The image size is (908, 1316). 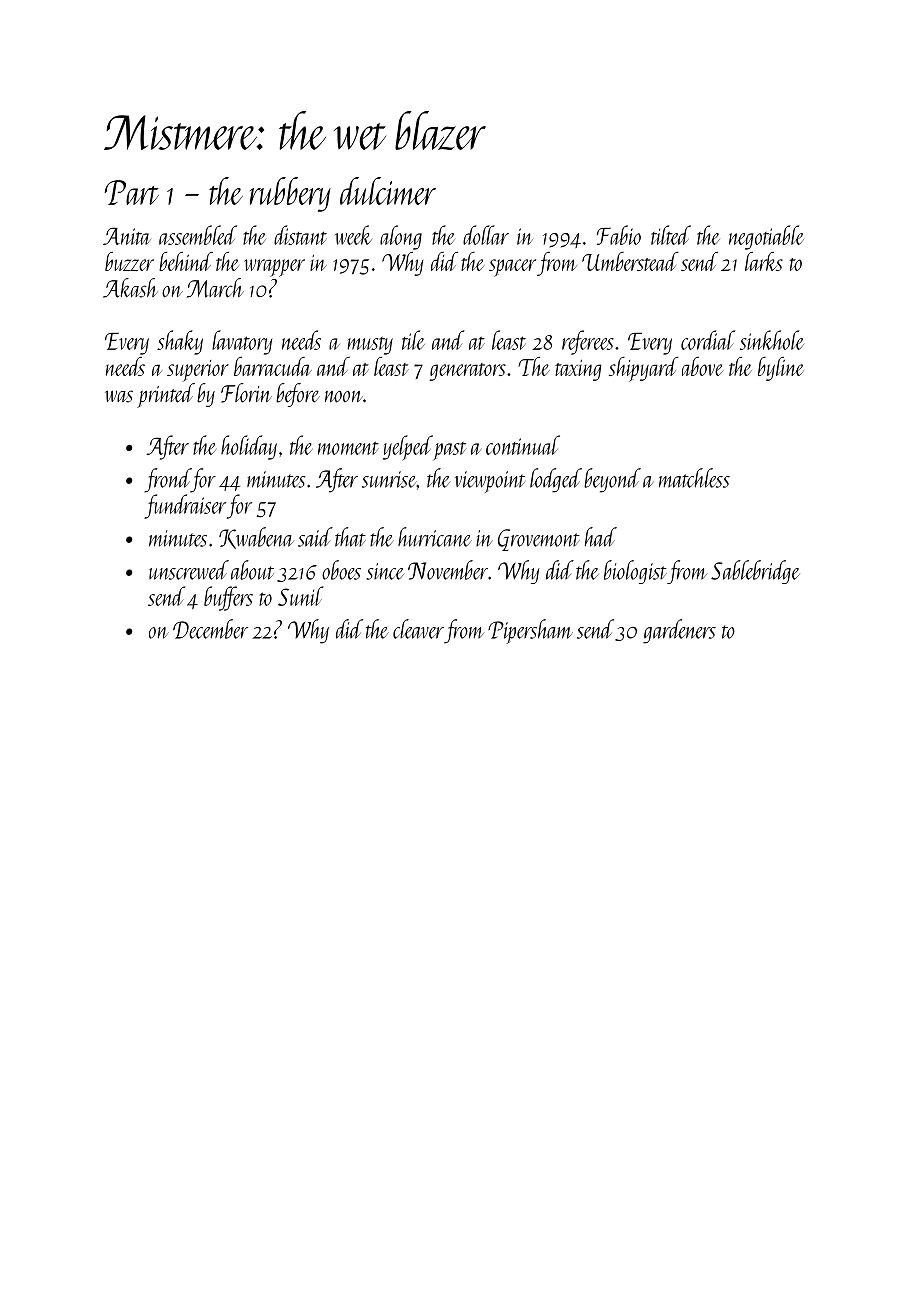 I want to click on December, so click(x=210, y=629).
